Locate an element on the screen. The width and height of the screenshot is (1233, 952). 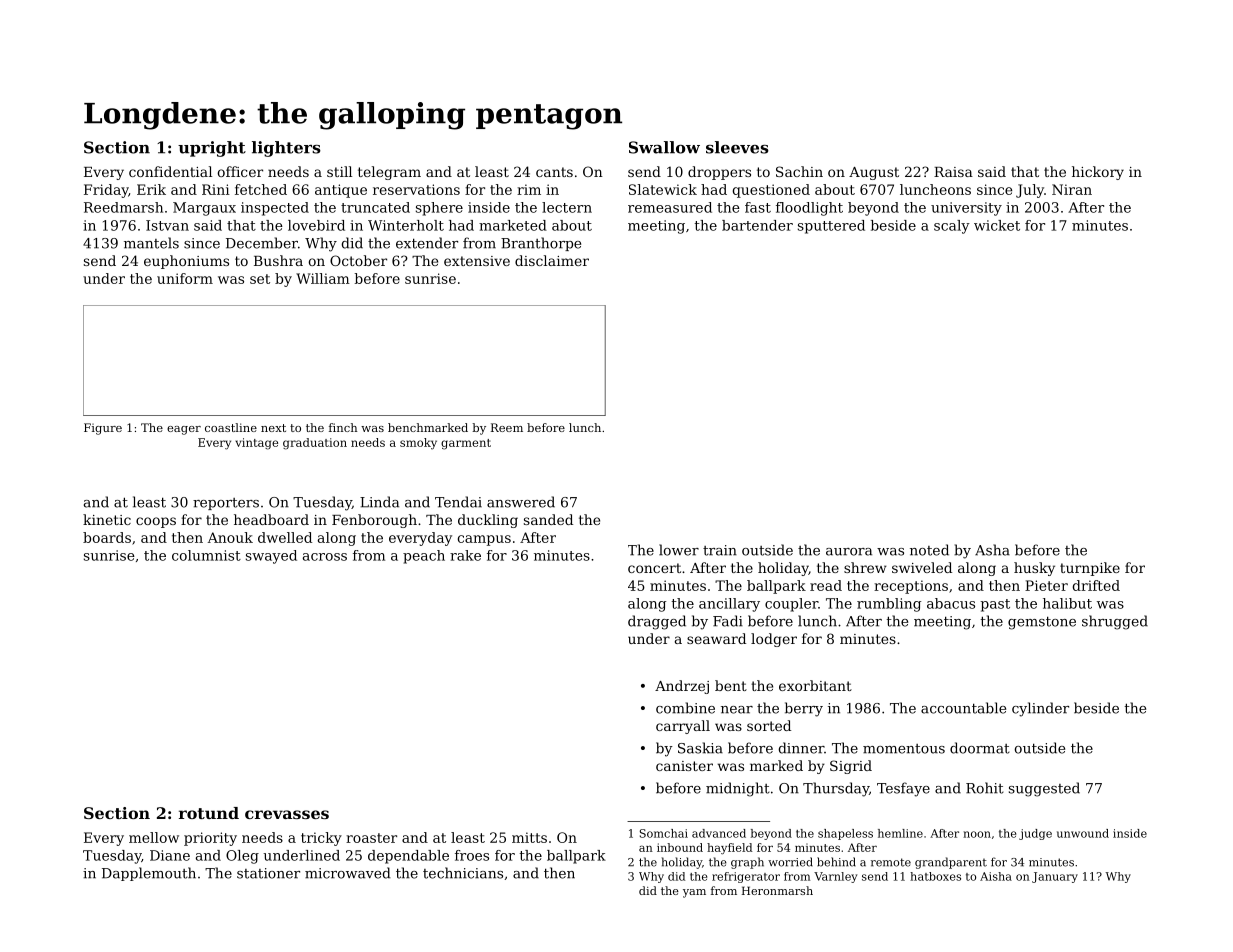
scaly is located at coordinates (952, 227).
